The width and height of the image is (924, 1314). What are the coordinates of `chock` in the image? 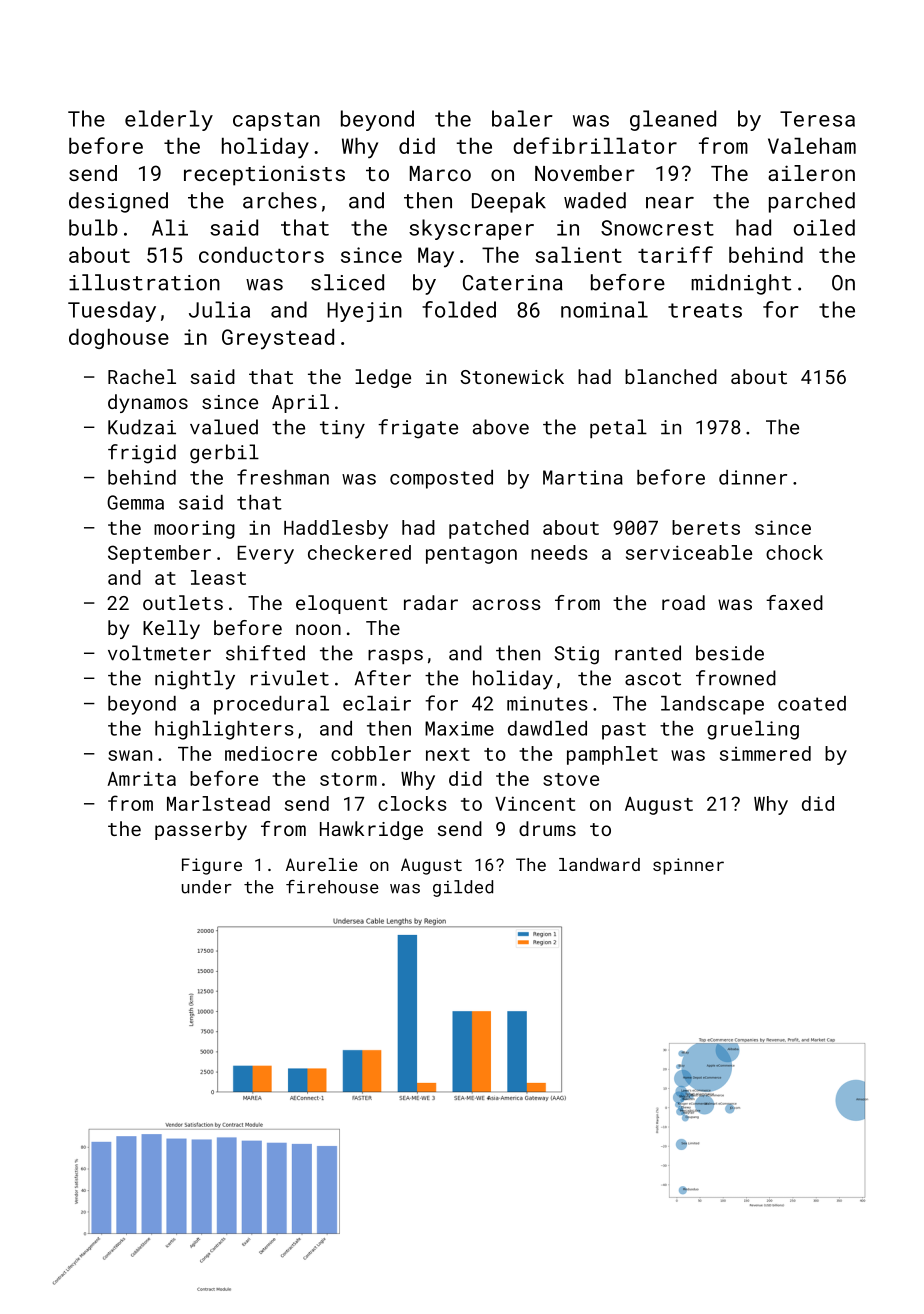 It's located at (794, 552).
